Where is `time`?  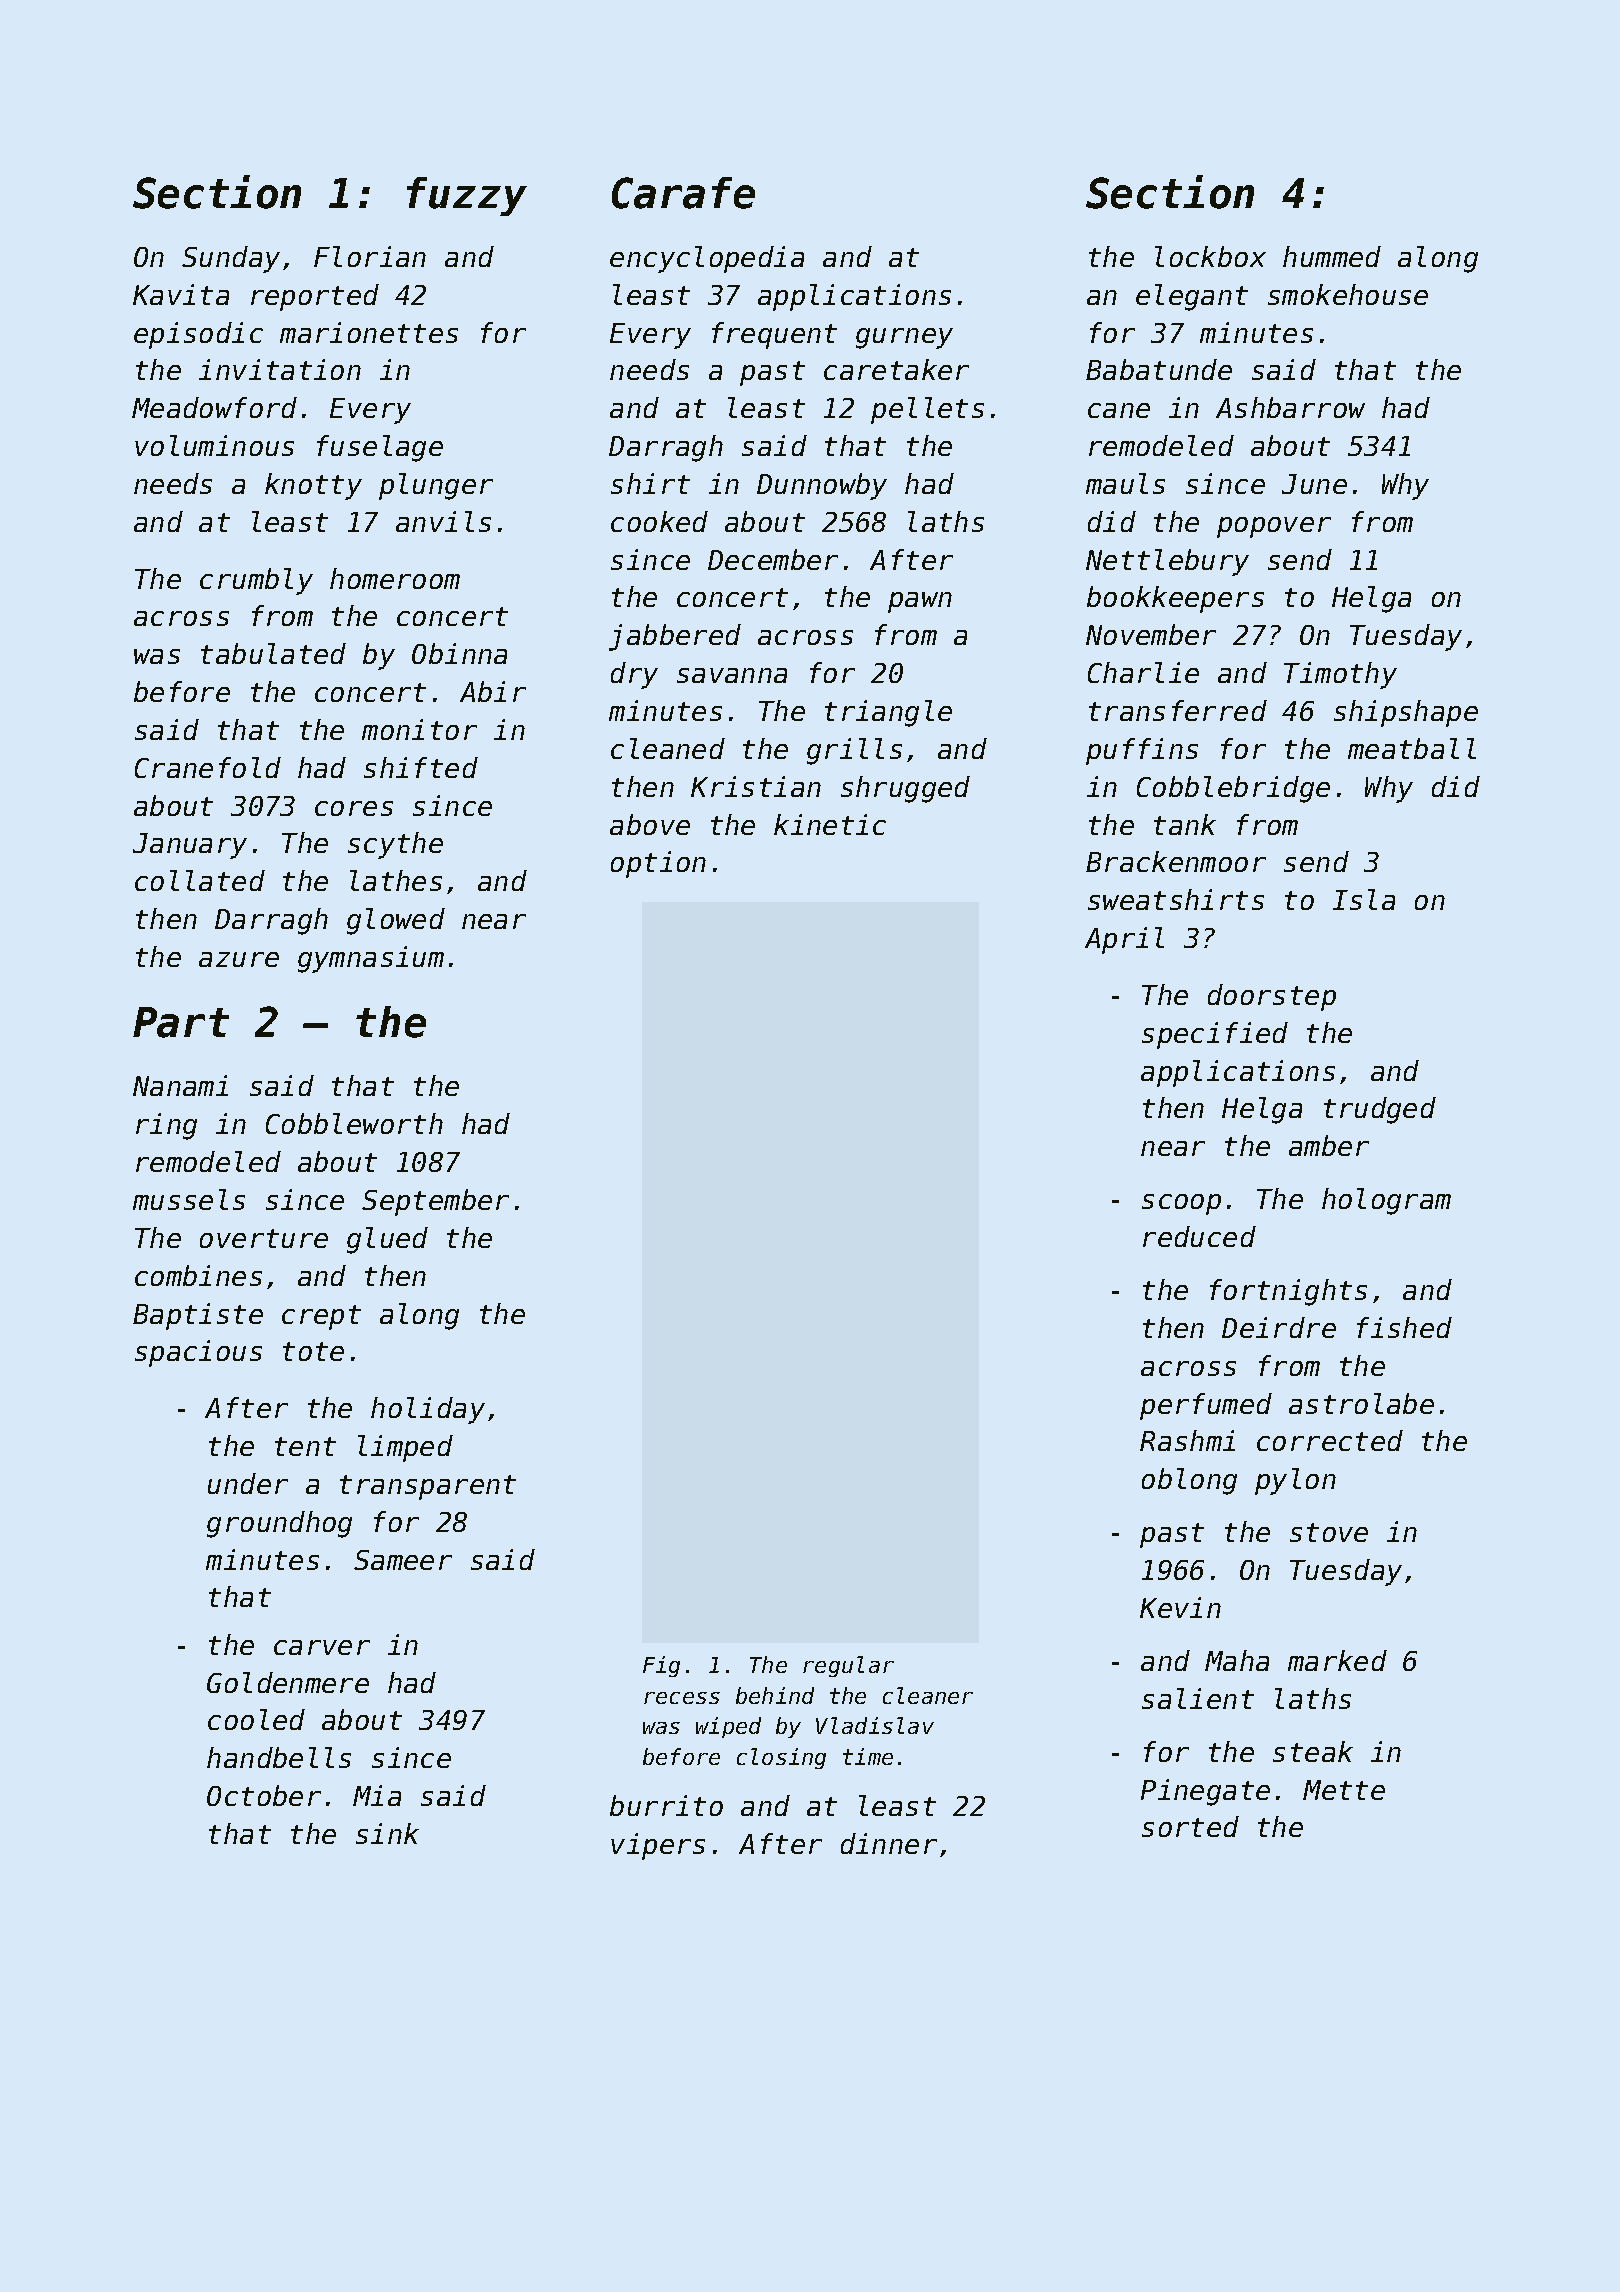
time is located at coordinates (868, 1756).
